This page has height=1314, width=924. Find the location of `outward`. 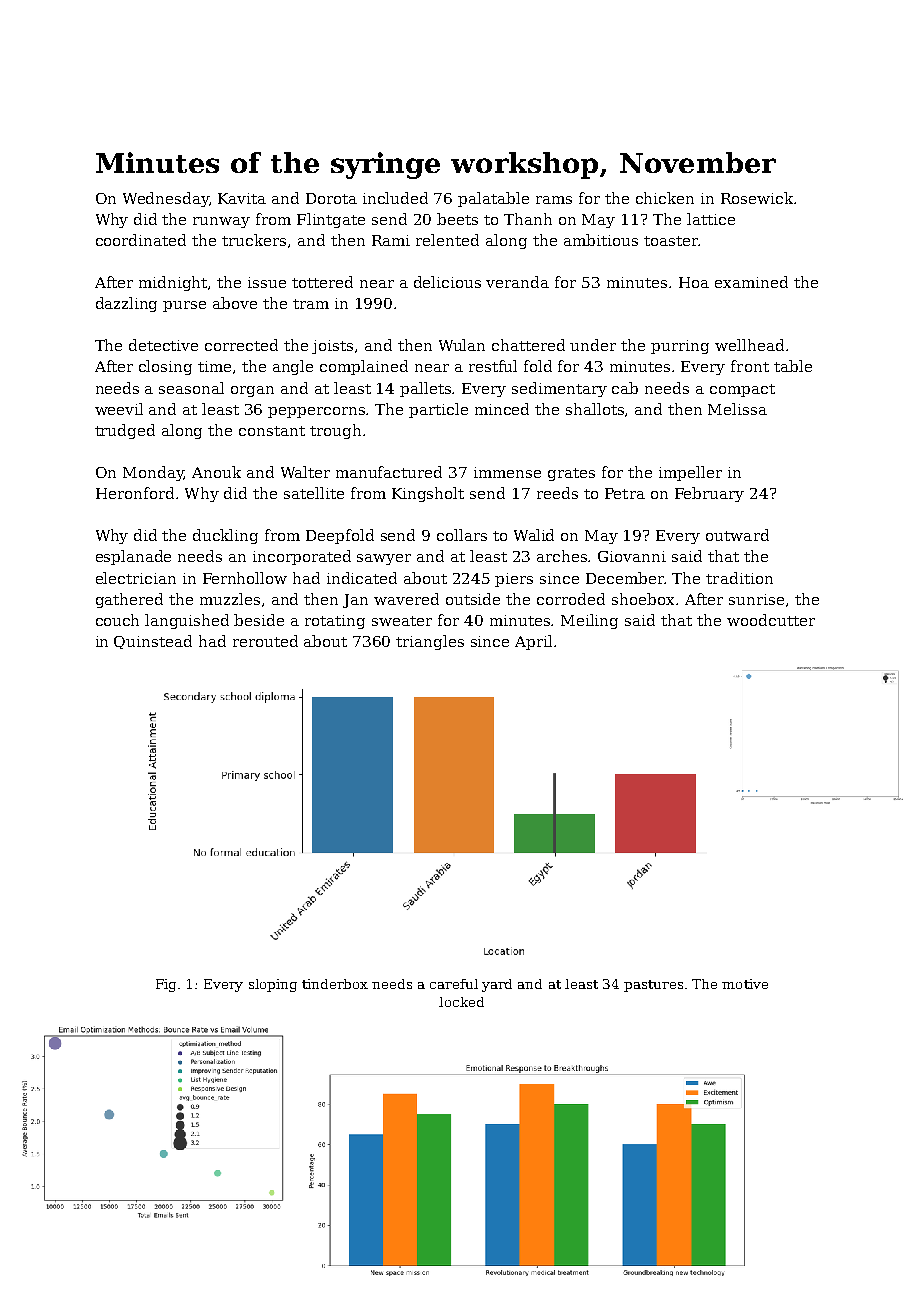

outward is located at coordinates (737, 535).
